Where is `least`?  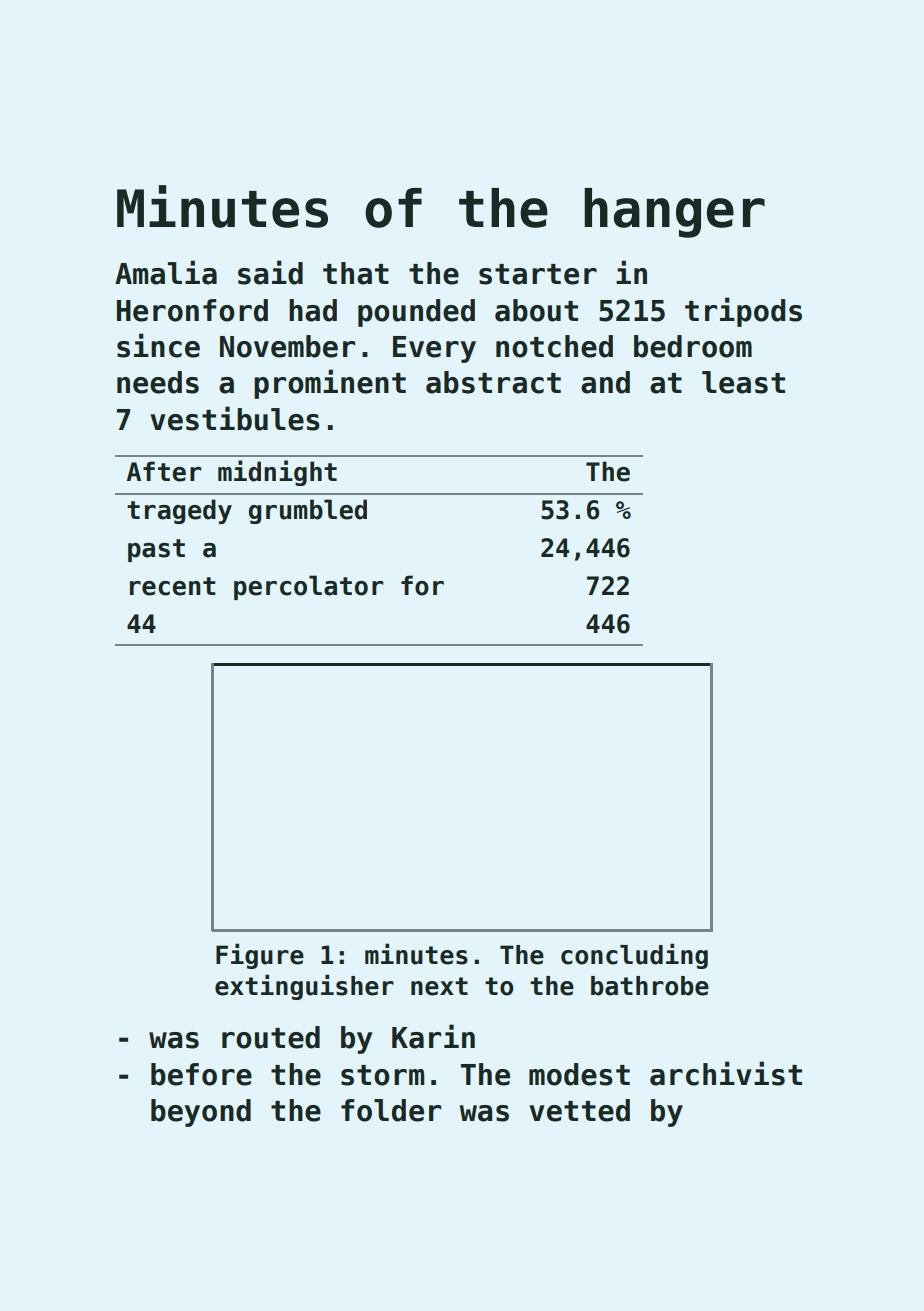
least is located at coordinates (743, 382).
